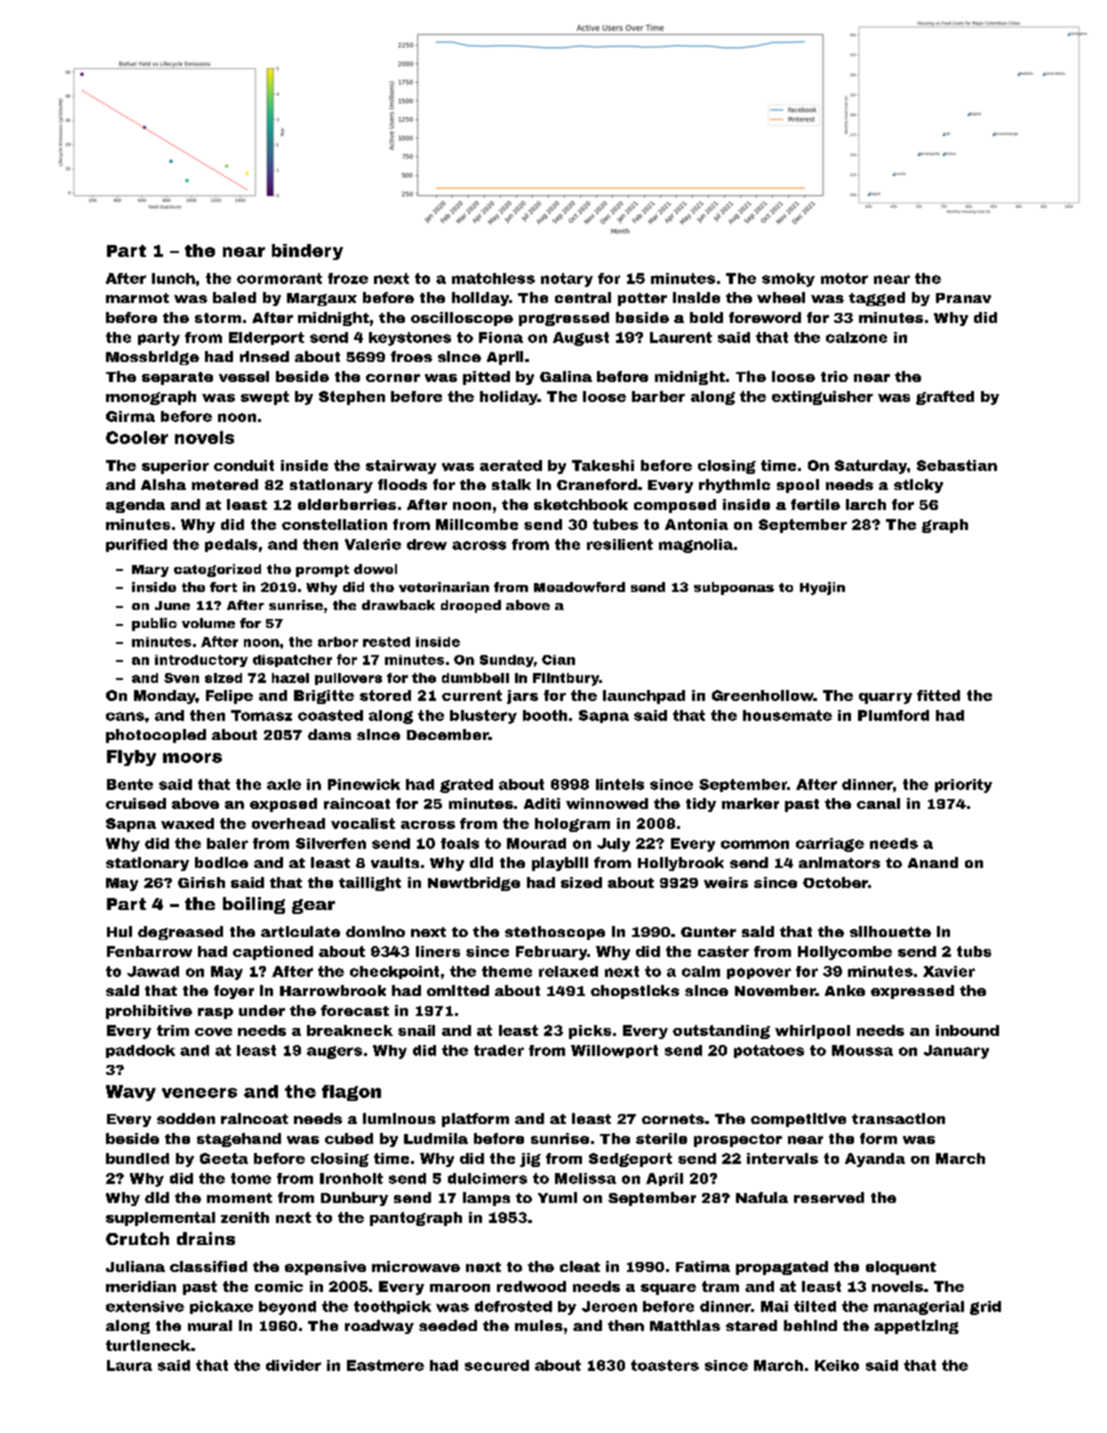 The width and height of the screenshot is (1107, 1433). Describe the element at coordinates (844, 278) in the screenshot. I see `motor` at that location.
